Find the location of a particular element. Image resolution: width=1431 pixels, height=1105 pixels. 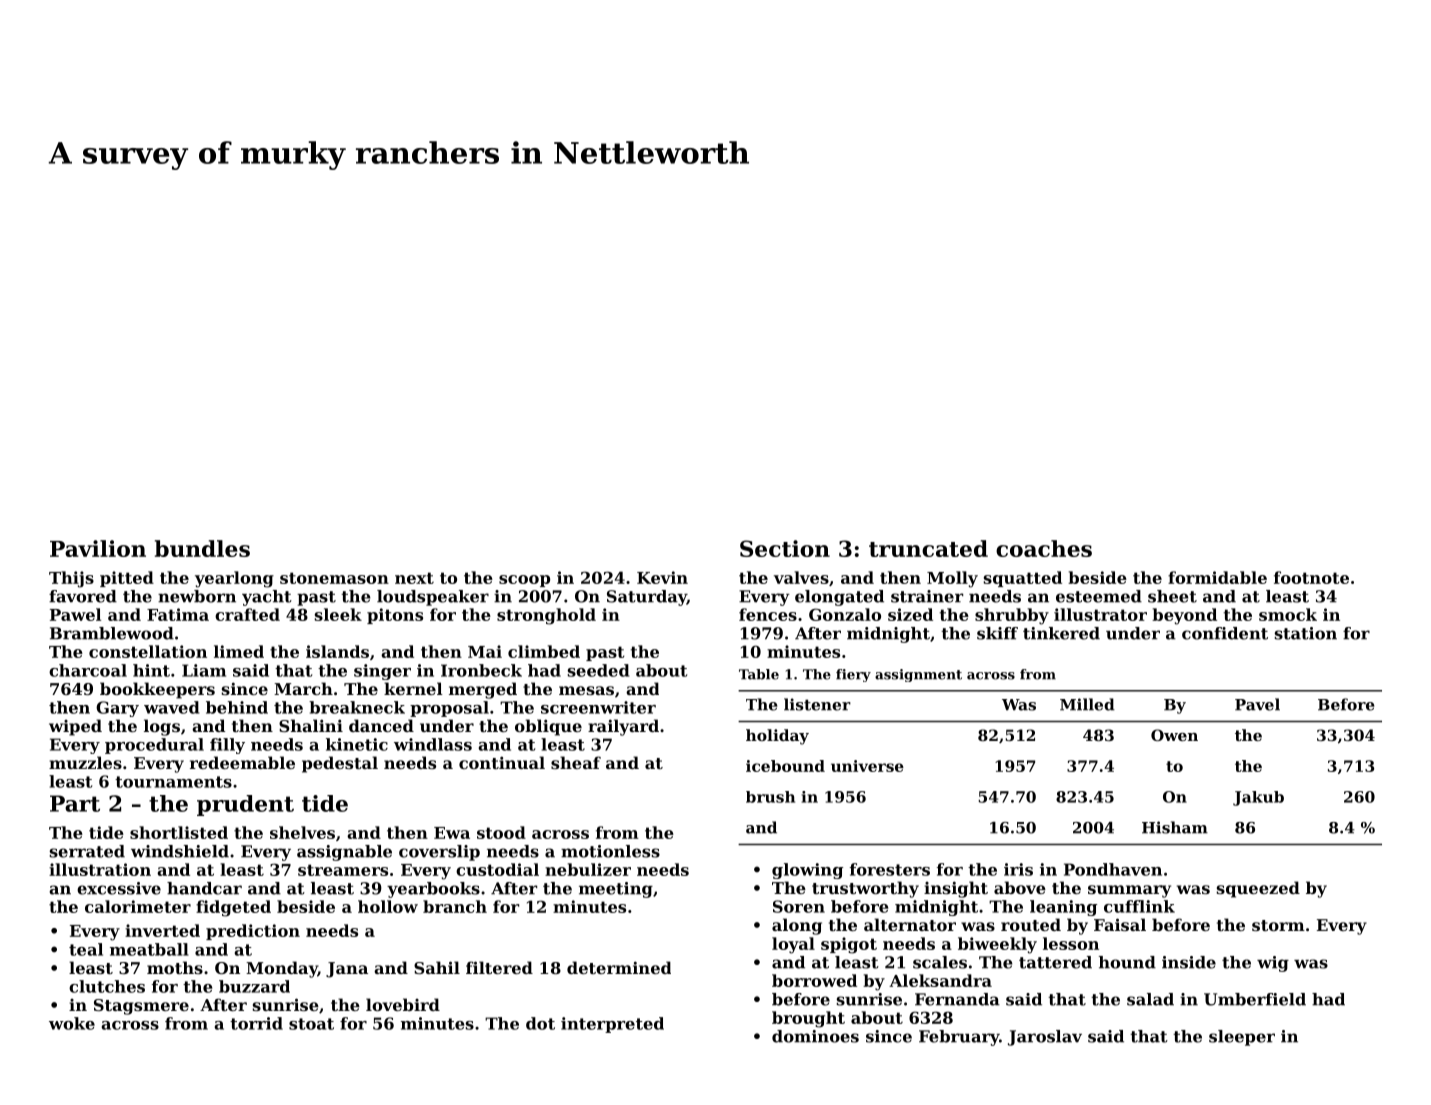

listener is located at coordinates (817, 704).
